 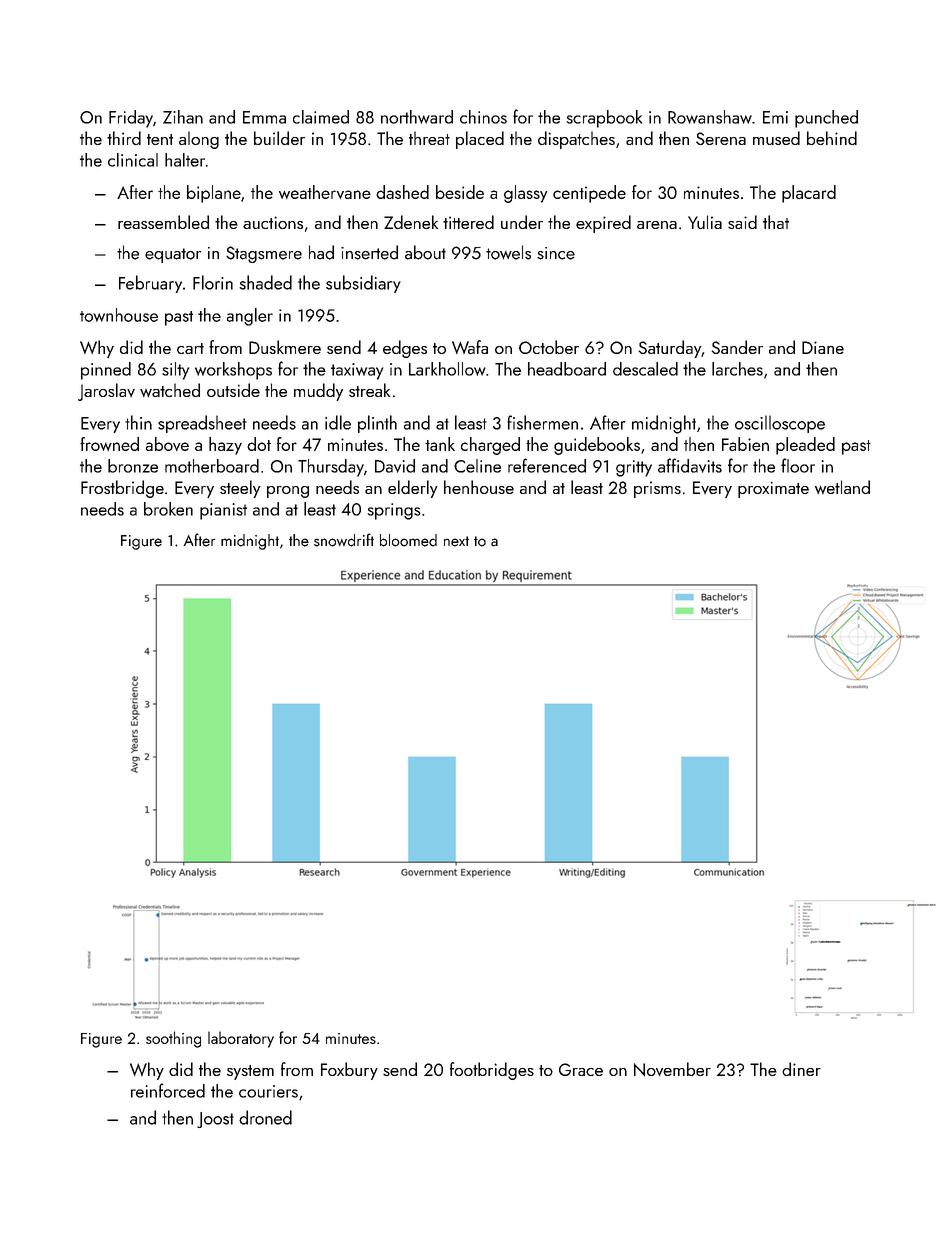 I want to click on Rowanshaw, so click(x=710, y=117).
